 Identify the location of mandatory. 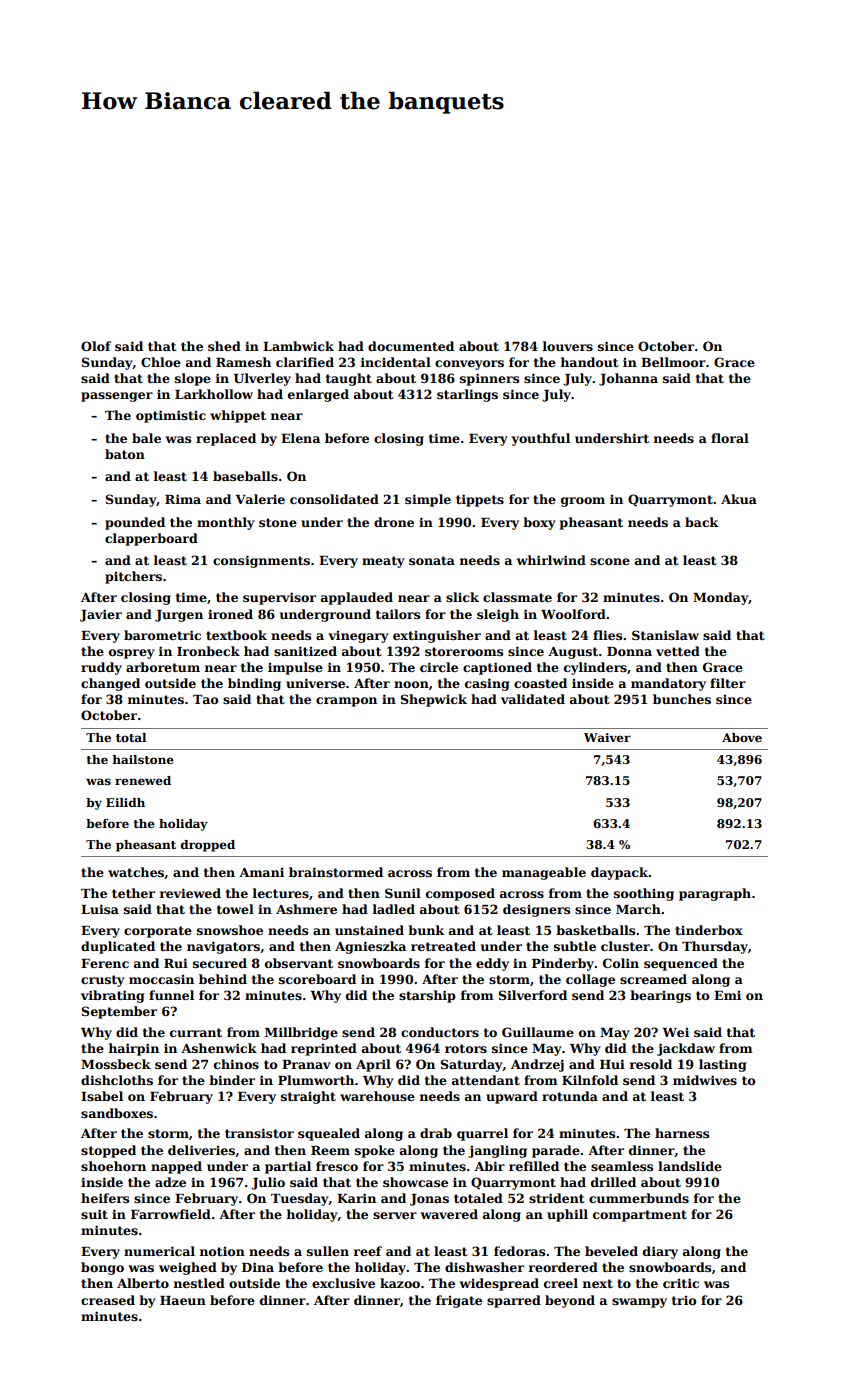
(668, 684).
